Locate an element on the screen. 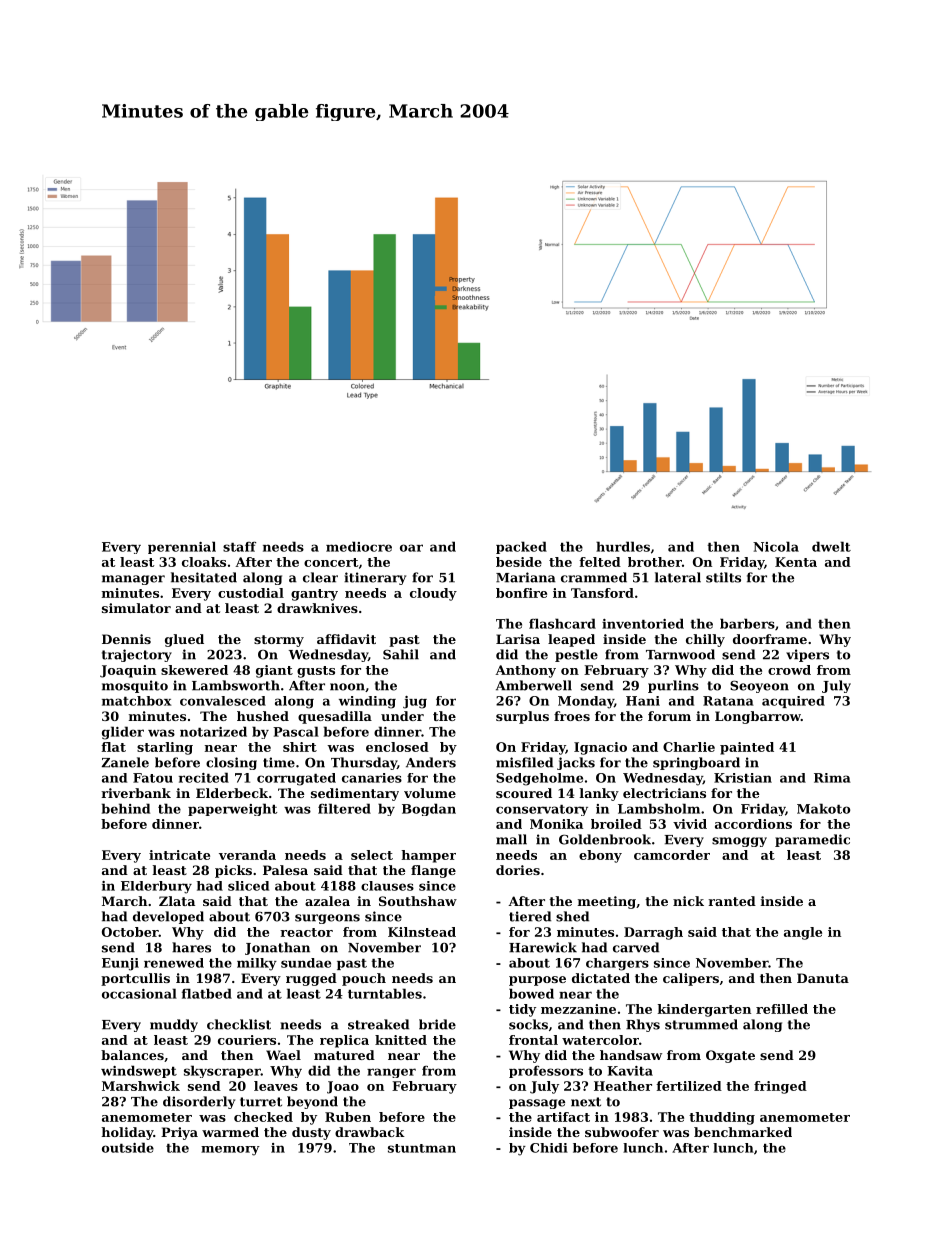 The width and height of the screenshot is (952, 1233). barbers is located at coordinates (747, 623).
